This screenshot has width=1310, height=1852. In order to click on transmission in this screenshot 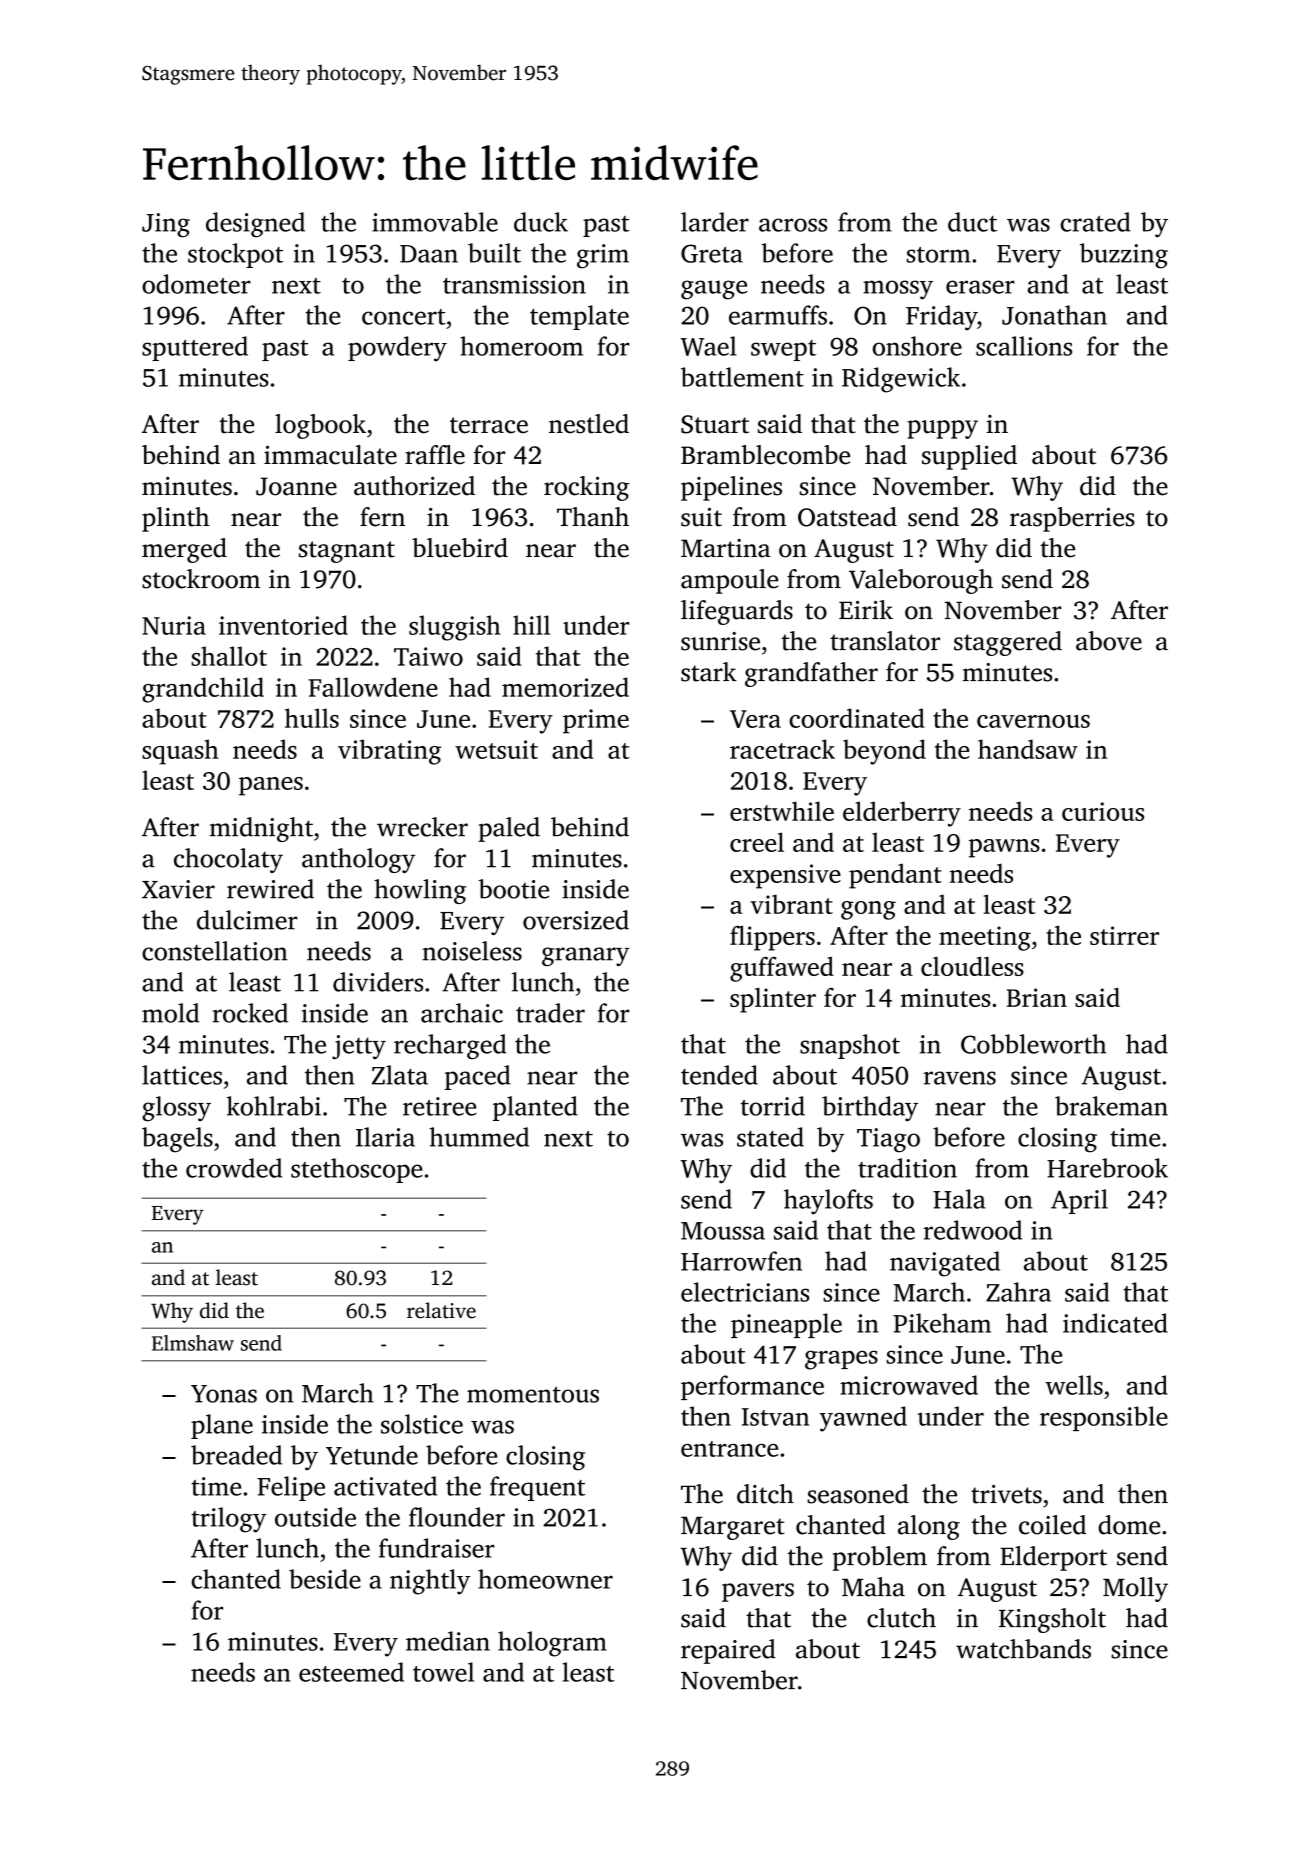, I will do `click(514, 284)`.
